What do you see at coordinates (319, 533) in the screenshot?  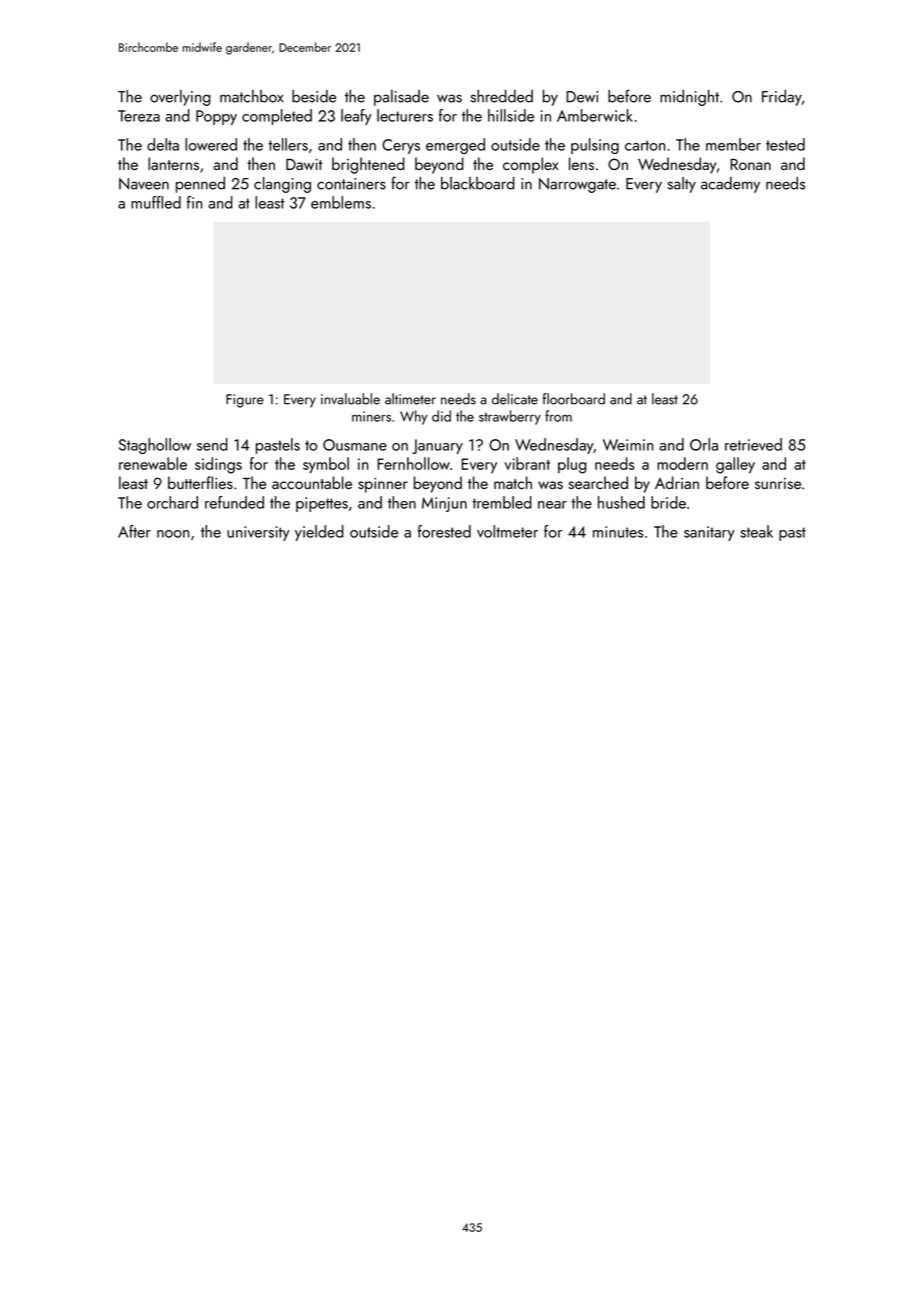 I see `yielded` at bounding box center [319, 533].
